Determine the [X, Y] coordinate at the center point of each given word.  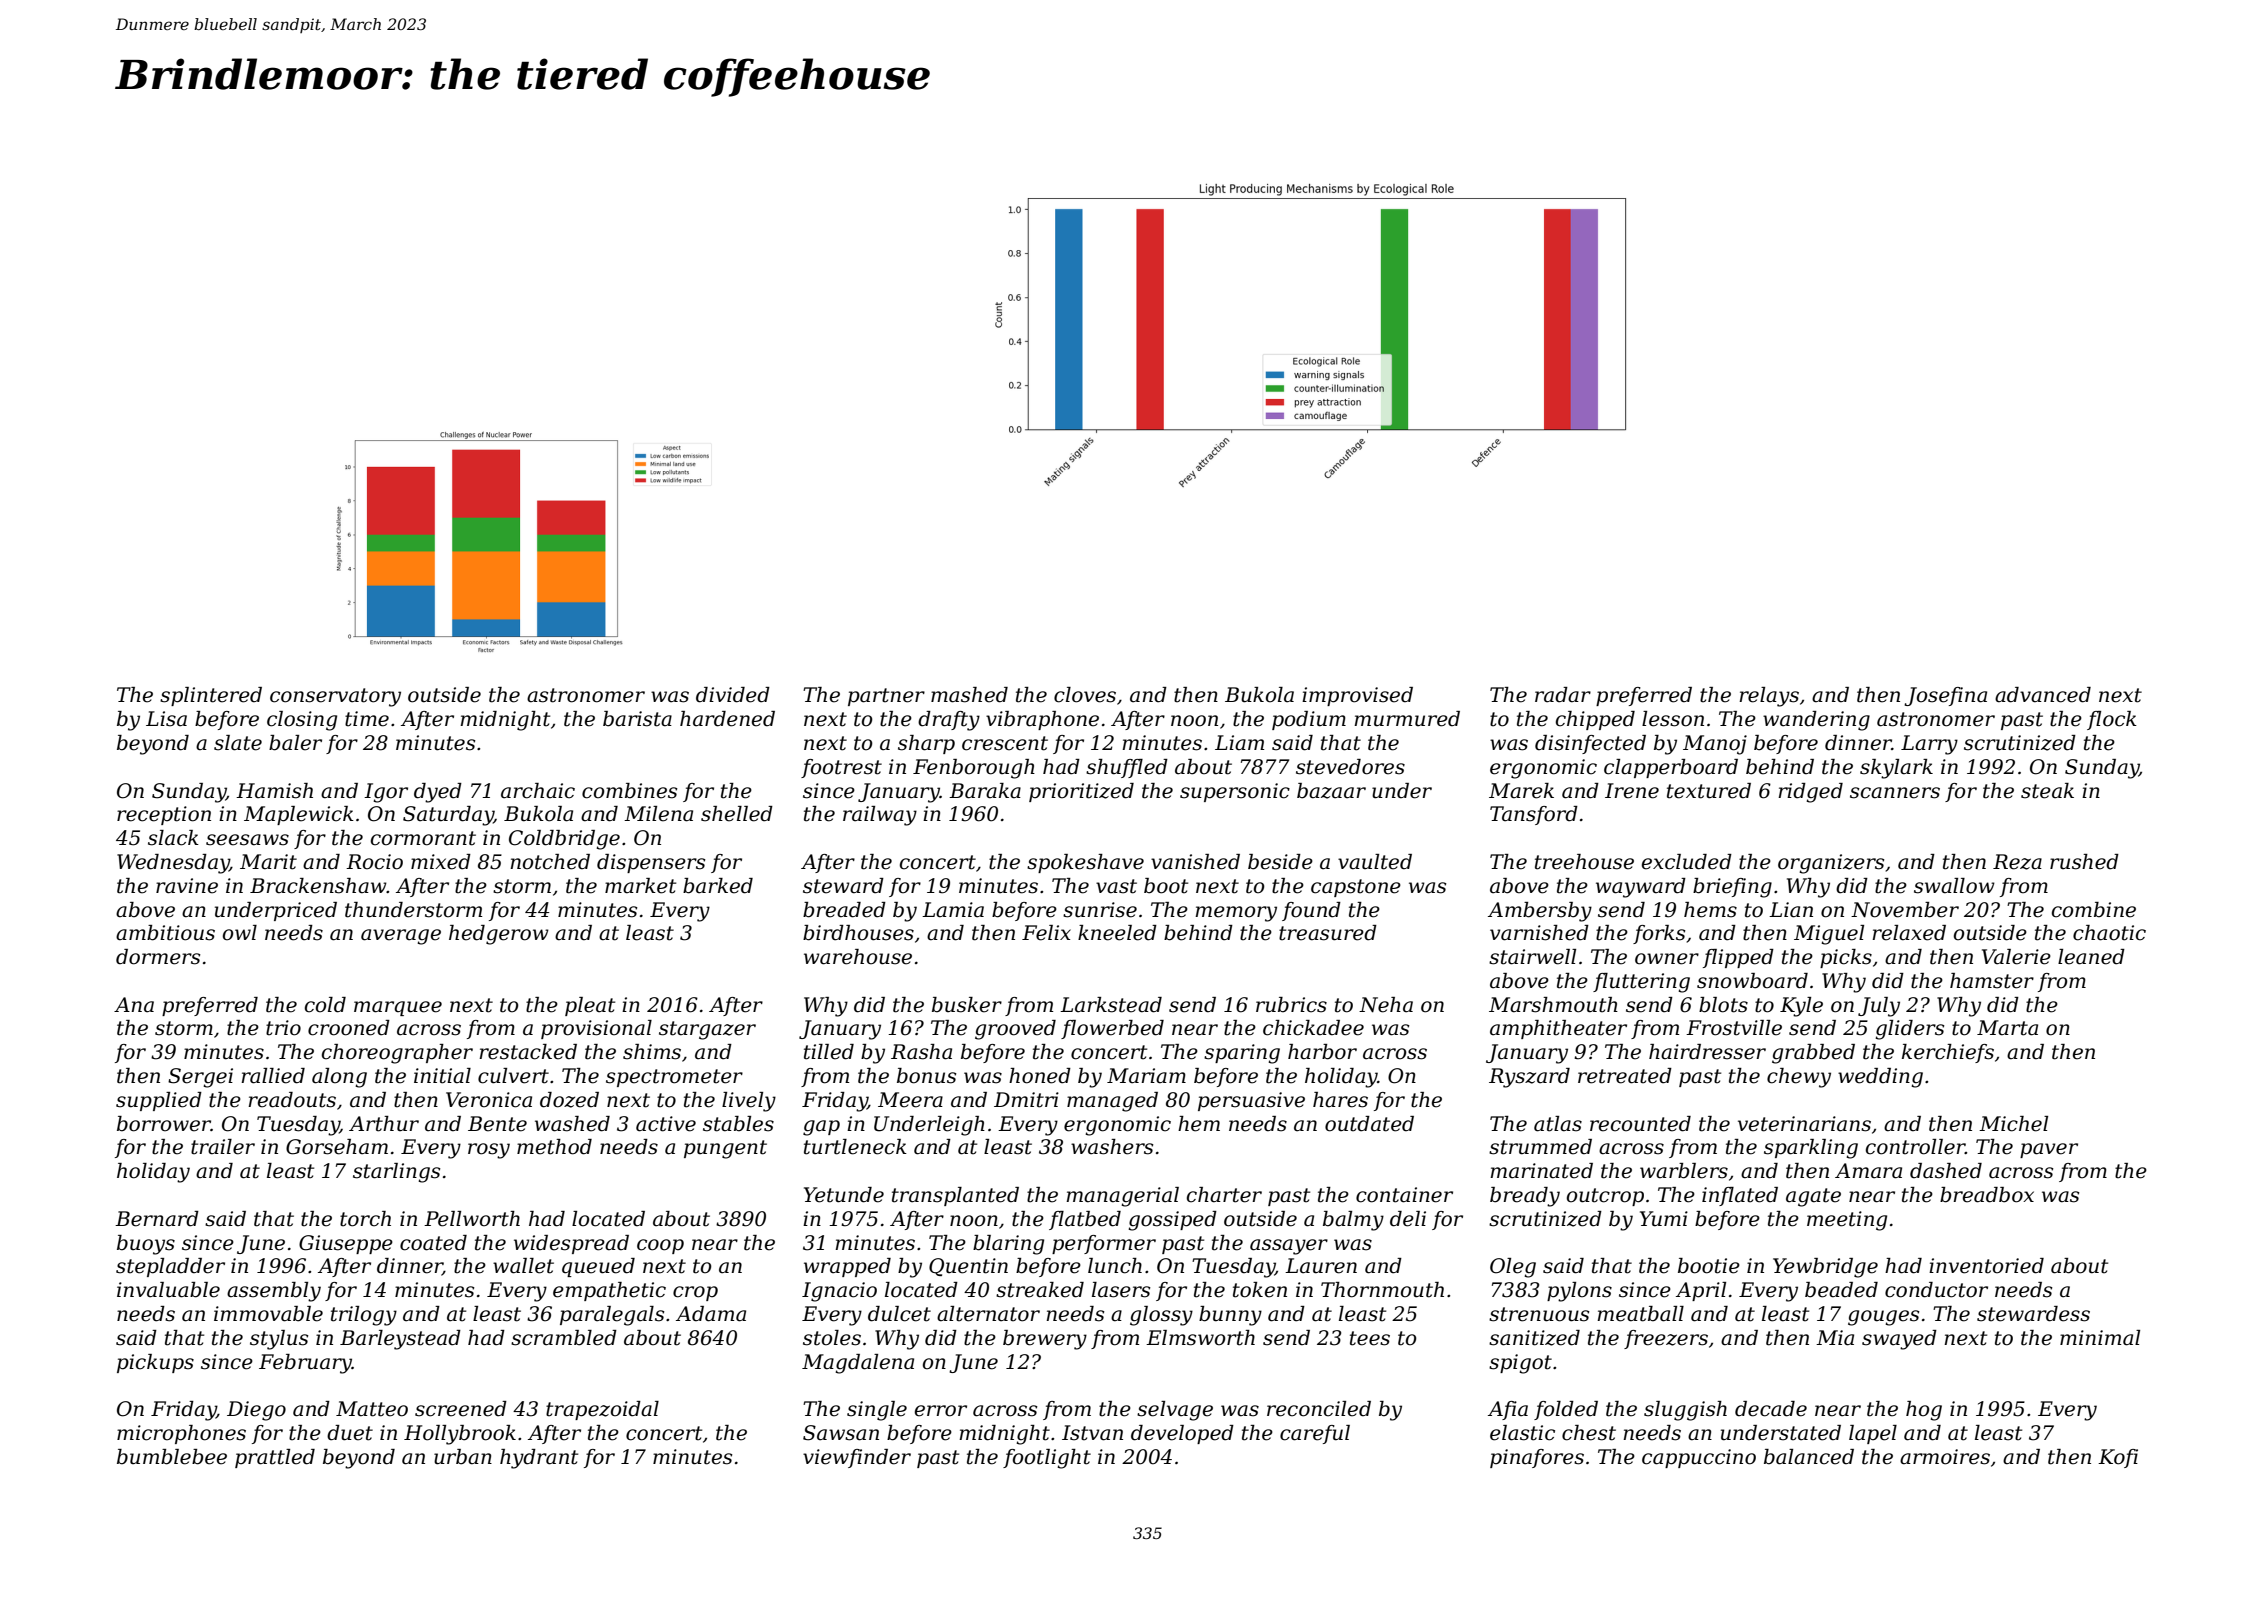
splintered [211, 696]
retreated [1625, 1076]
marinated [1541, 1171]
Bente [497, 1124]
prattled [275, 1458]
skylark [1896, 769]
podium [1309, 720]
